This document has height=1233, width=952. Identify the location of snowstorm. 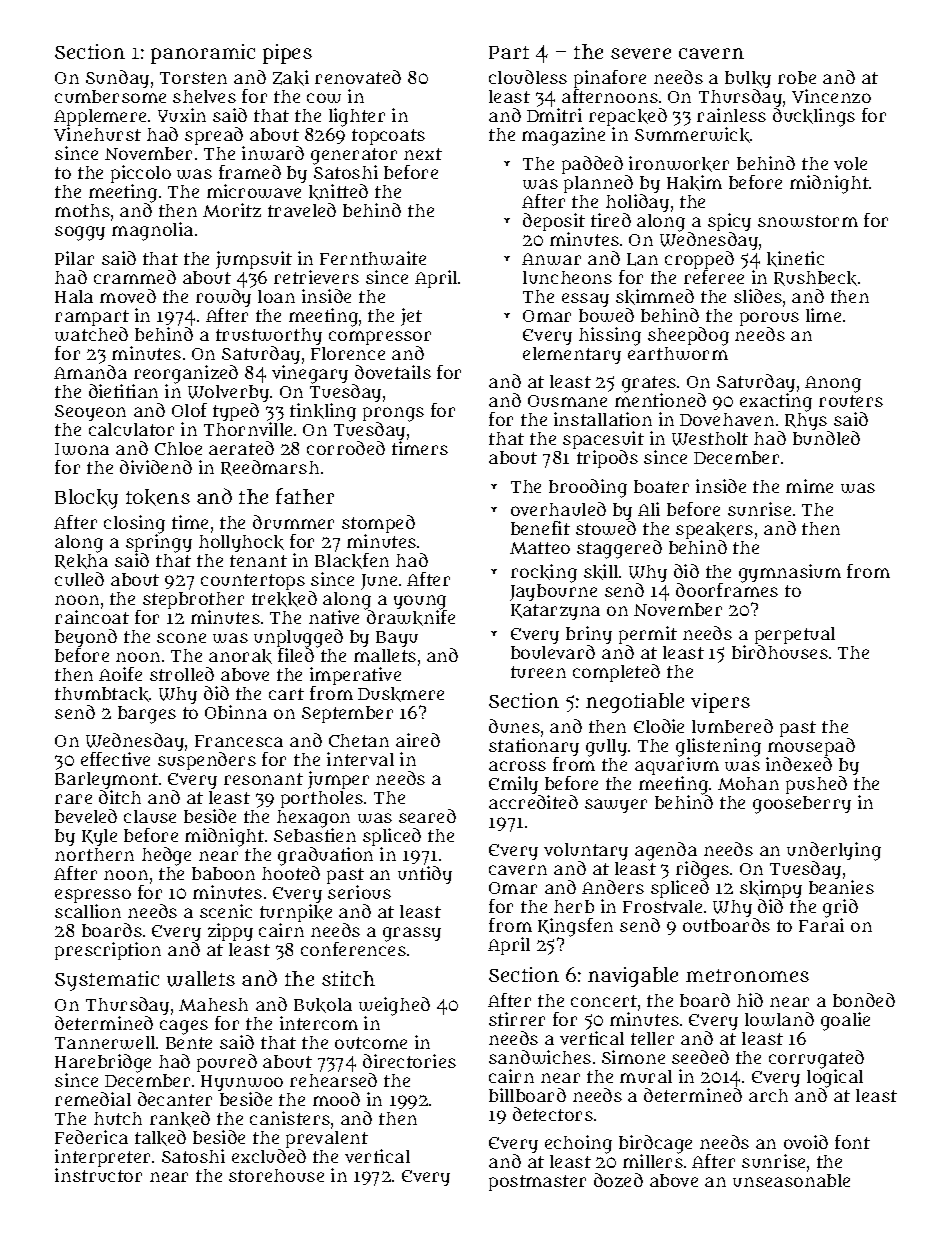
(808, 221).
